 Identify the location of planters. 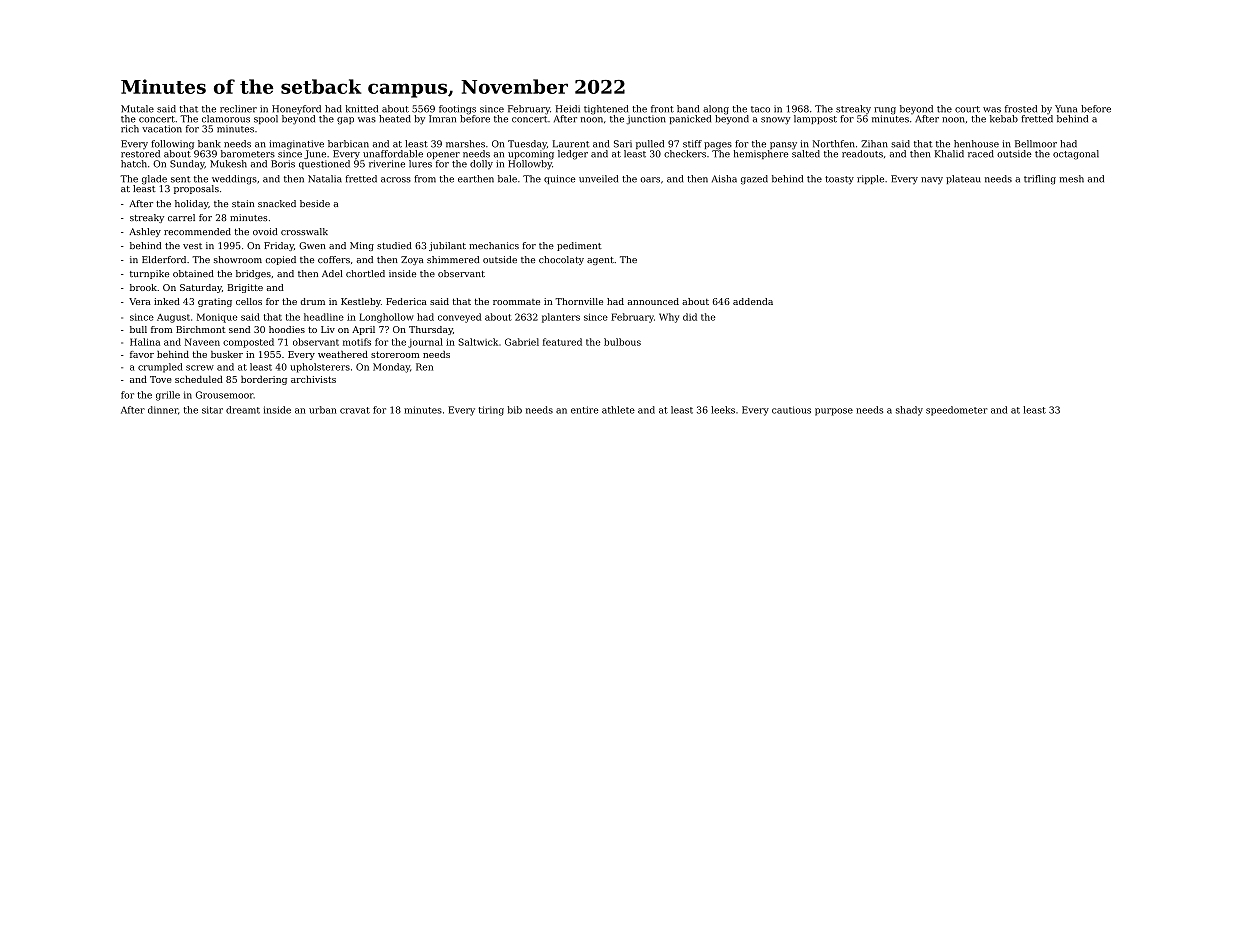
(561, 318).
